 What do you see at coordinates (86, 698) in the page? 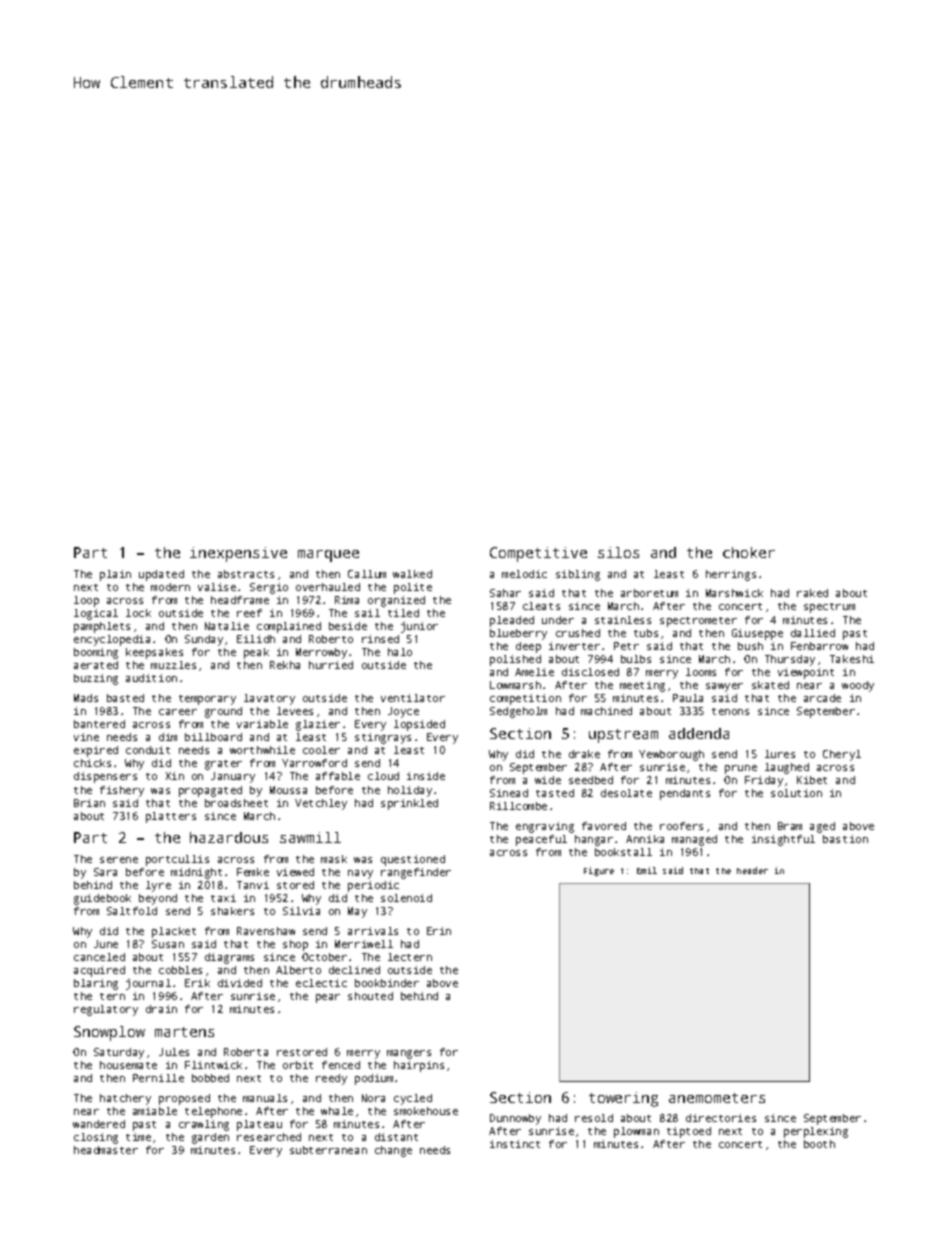
I see `Mads` at bounding box center [86, 698].
